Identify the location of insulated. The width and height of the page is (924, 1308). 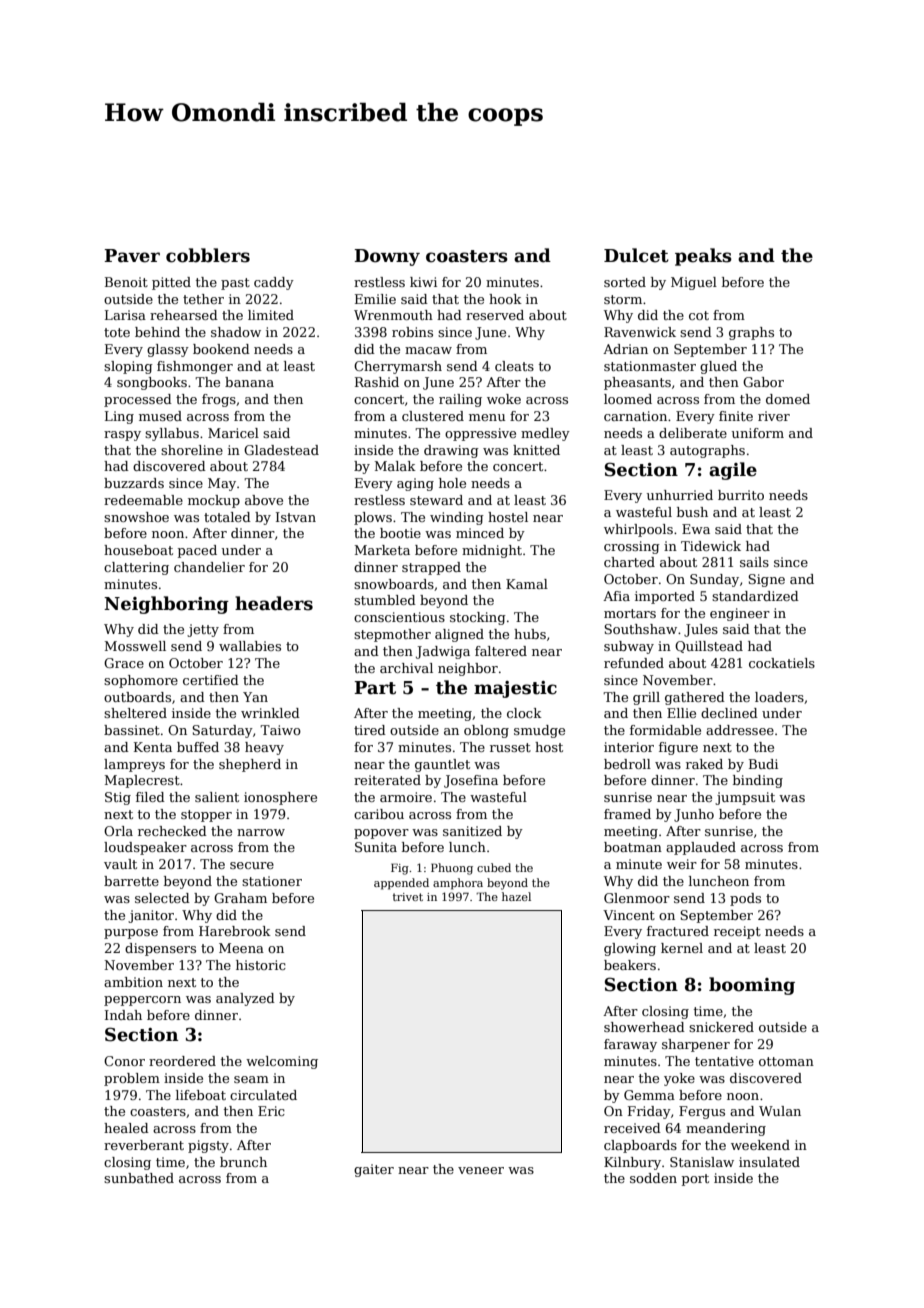
(769, 1162).
